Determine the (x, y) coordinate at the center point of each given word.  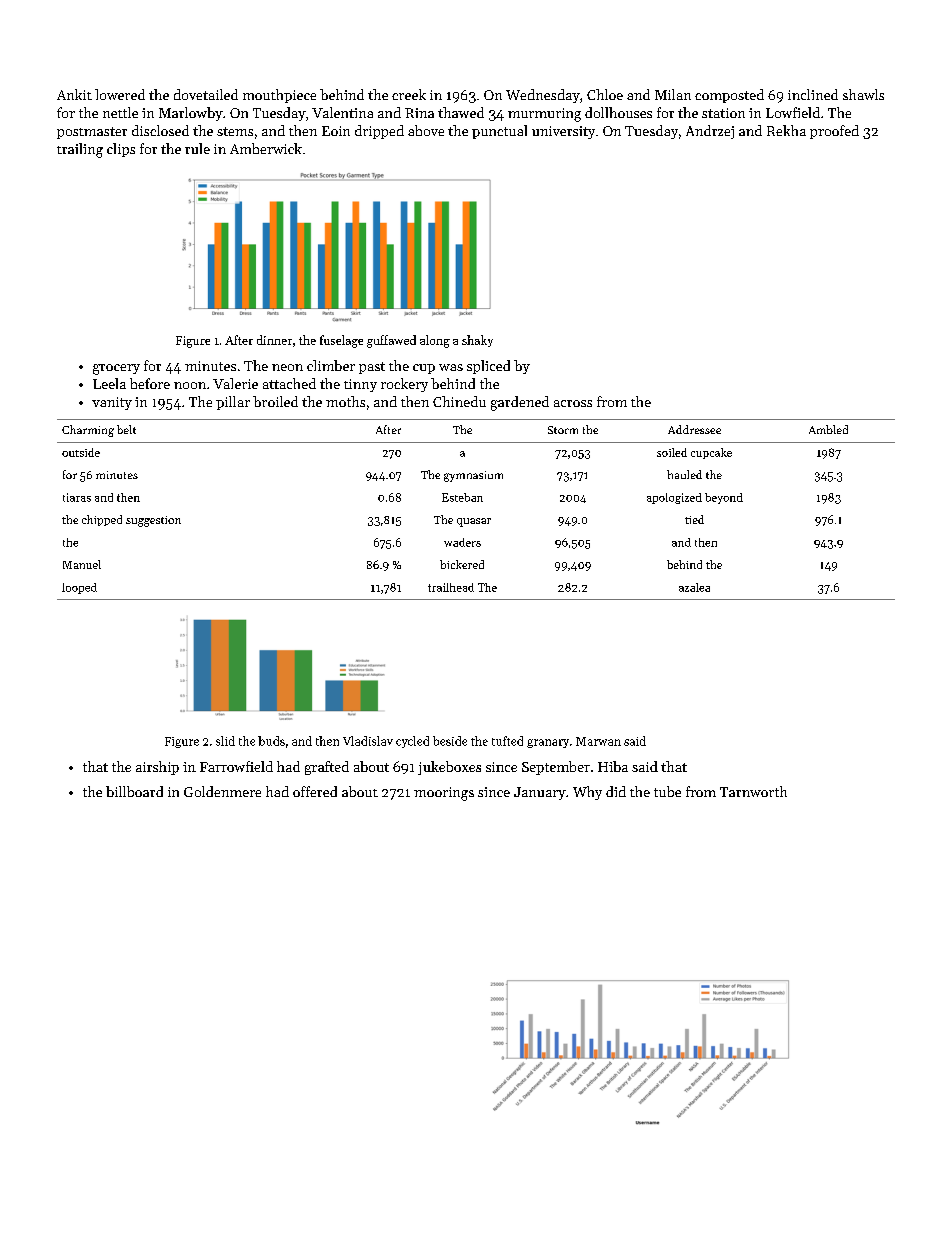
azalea (694, 587)
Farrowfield (236, 766)
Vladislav (368, 741)
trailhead (451, 587)
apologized (674, 498)
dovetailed (206, 94)
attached (289, 383)
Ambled (828, 429)
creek (409, 94)
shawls (863, 94)
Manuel (82, 564)
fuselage (341, 341)
